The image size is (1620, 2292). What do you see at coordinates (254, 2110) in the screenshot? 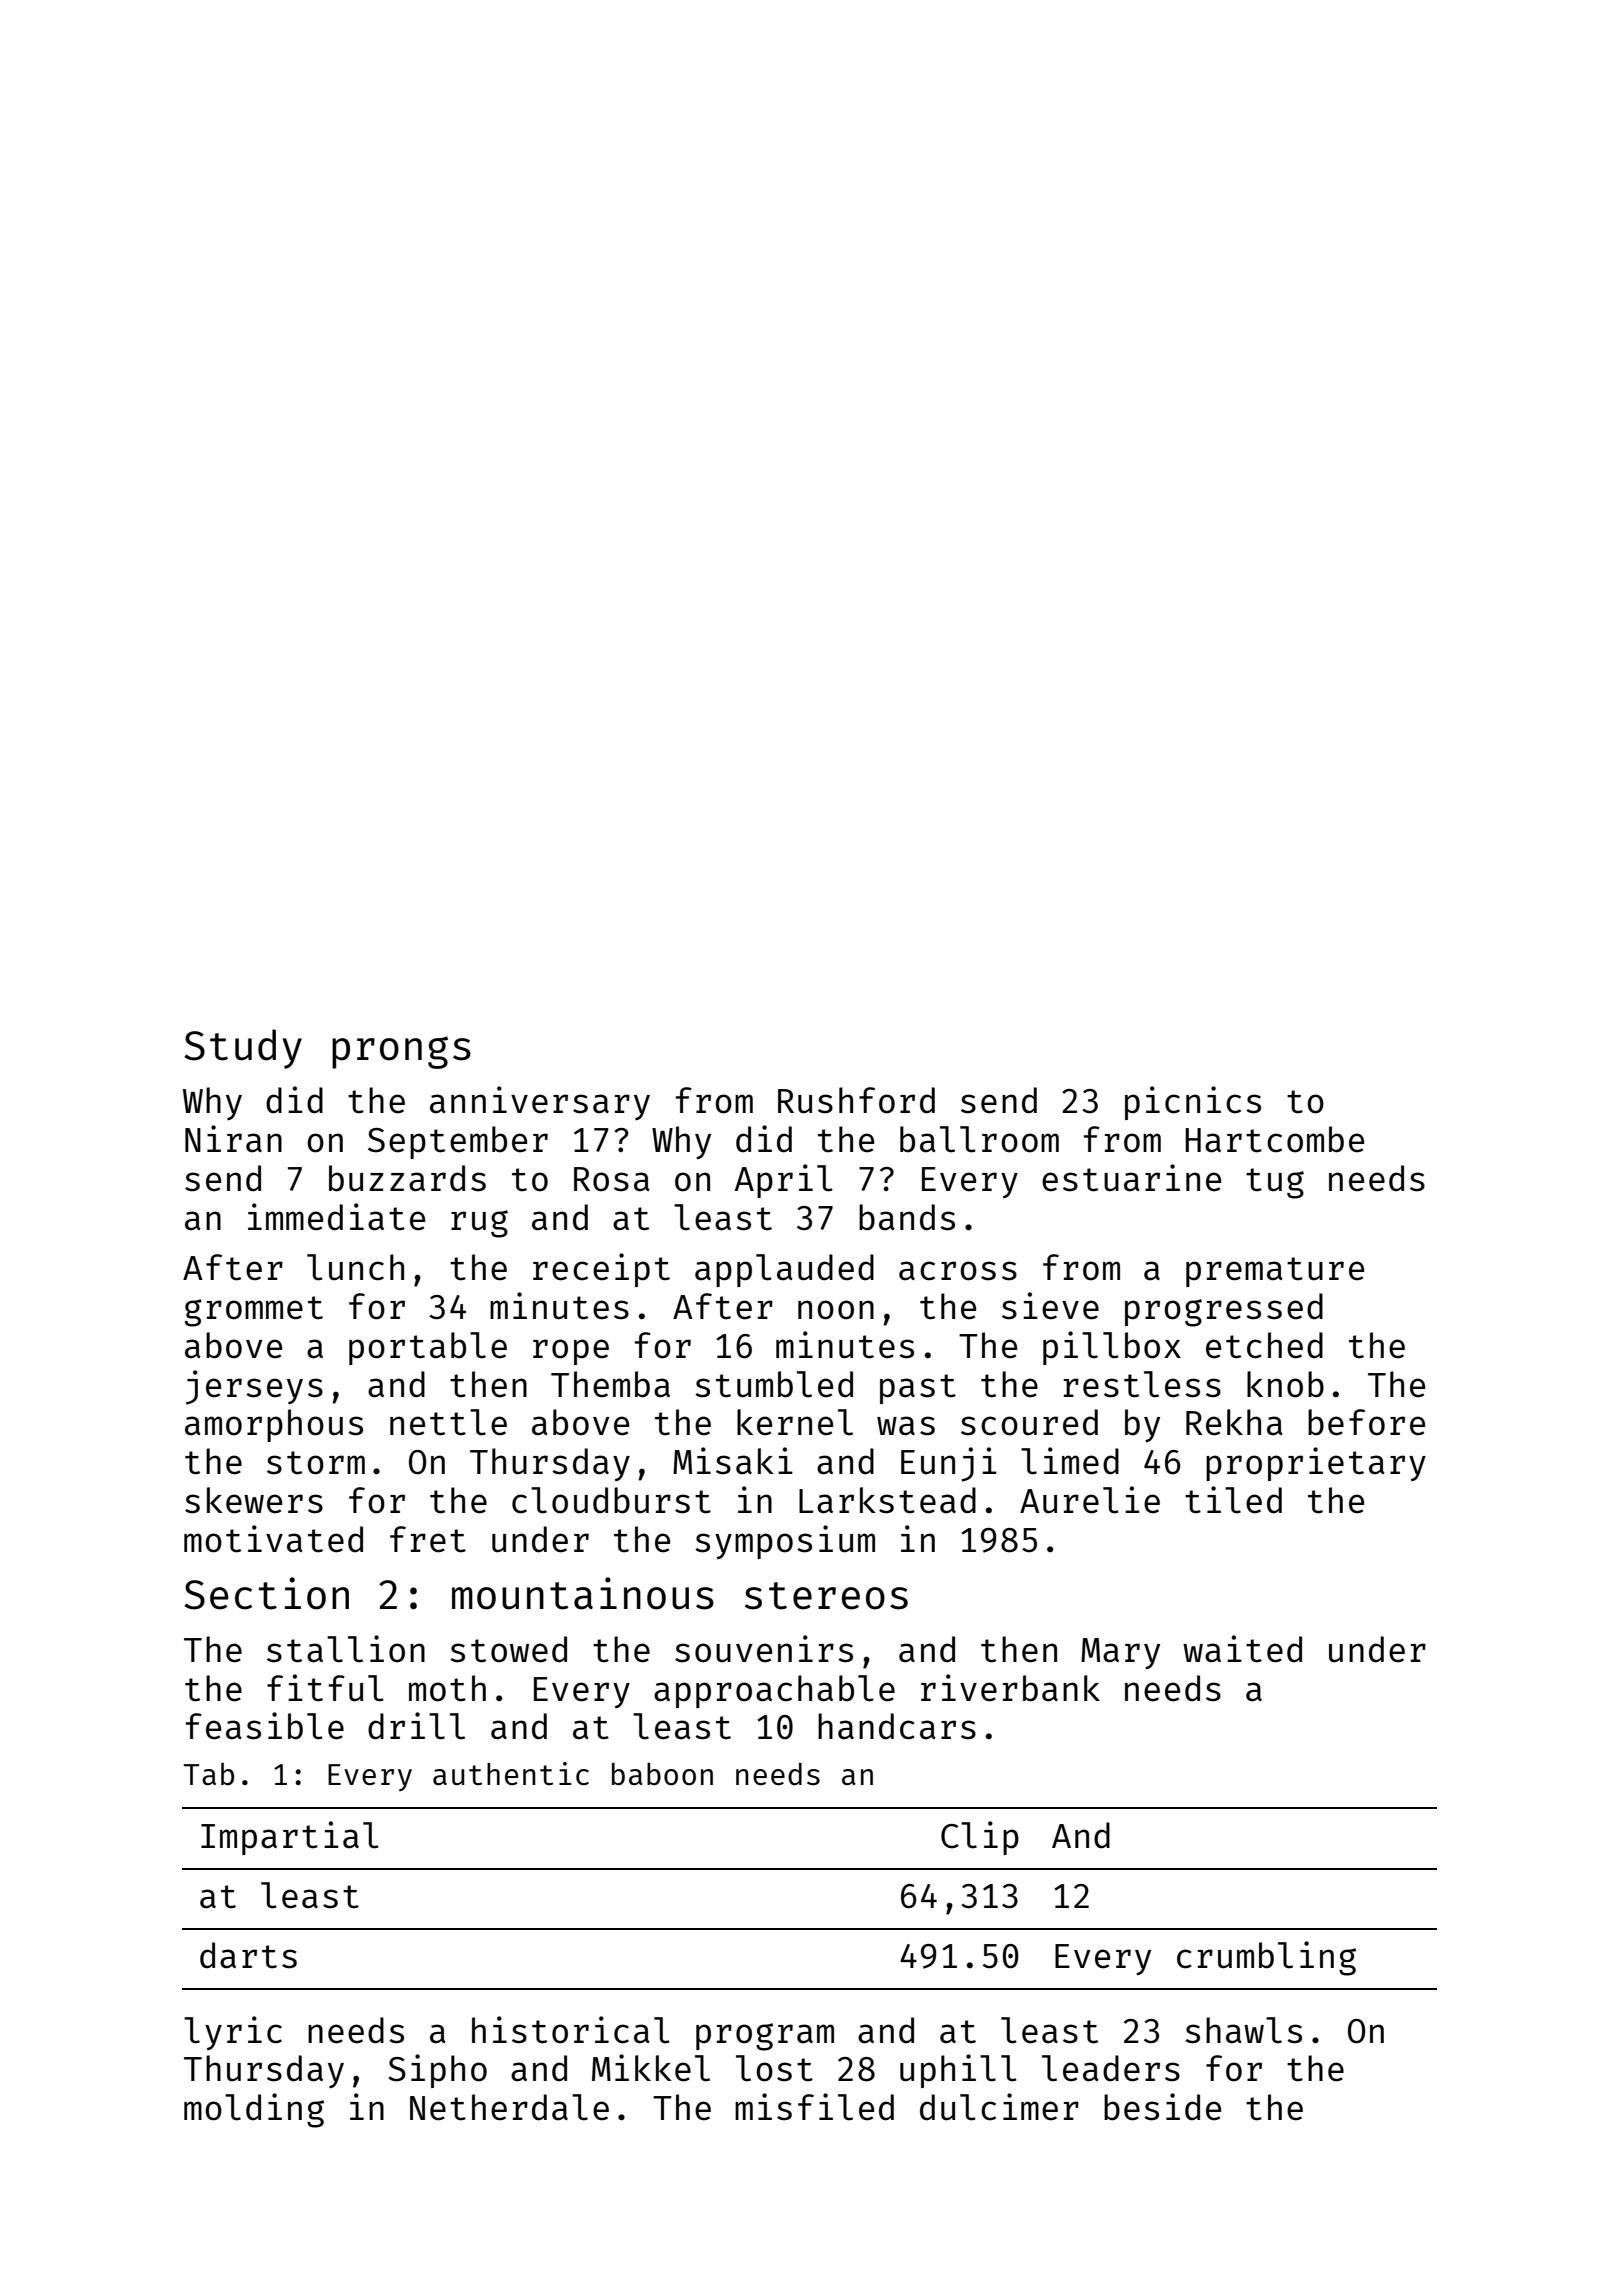
I see `molding` at bounding box center [254, 2110].
